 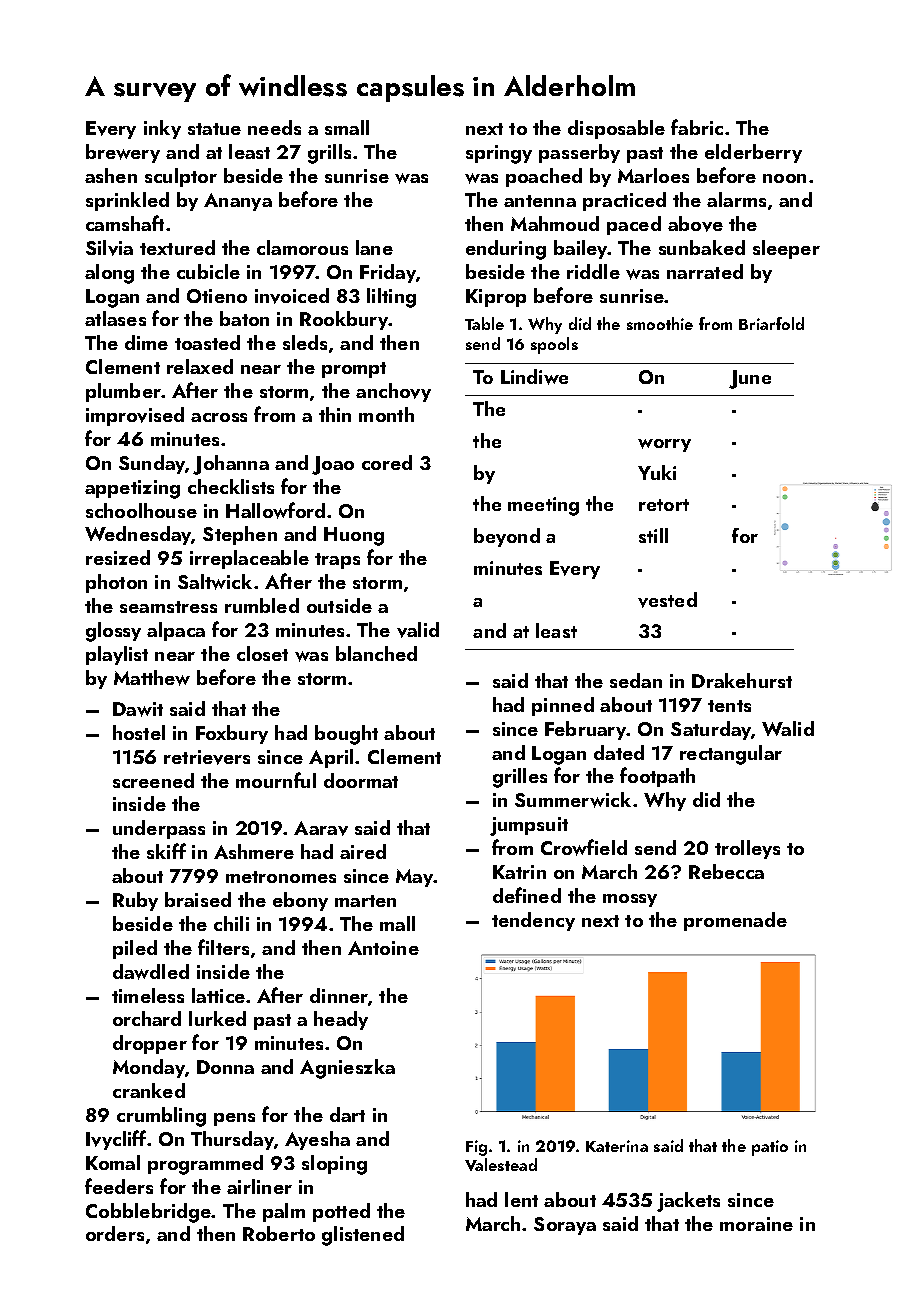 What do you see at coordinates (565, 1226) in the document?
I see `Soraya` at bounding box center [565, 1226].
